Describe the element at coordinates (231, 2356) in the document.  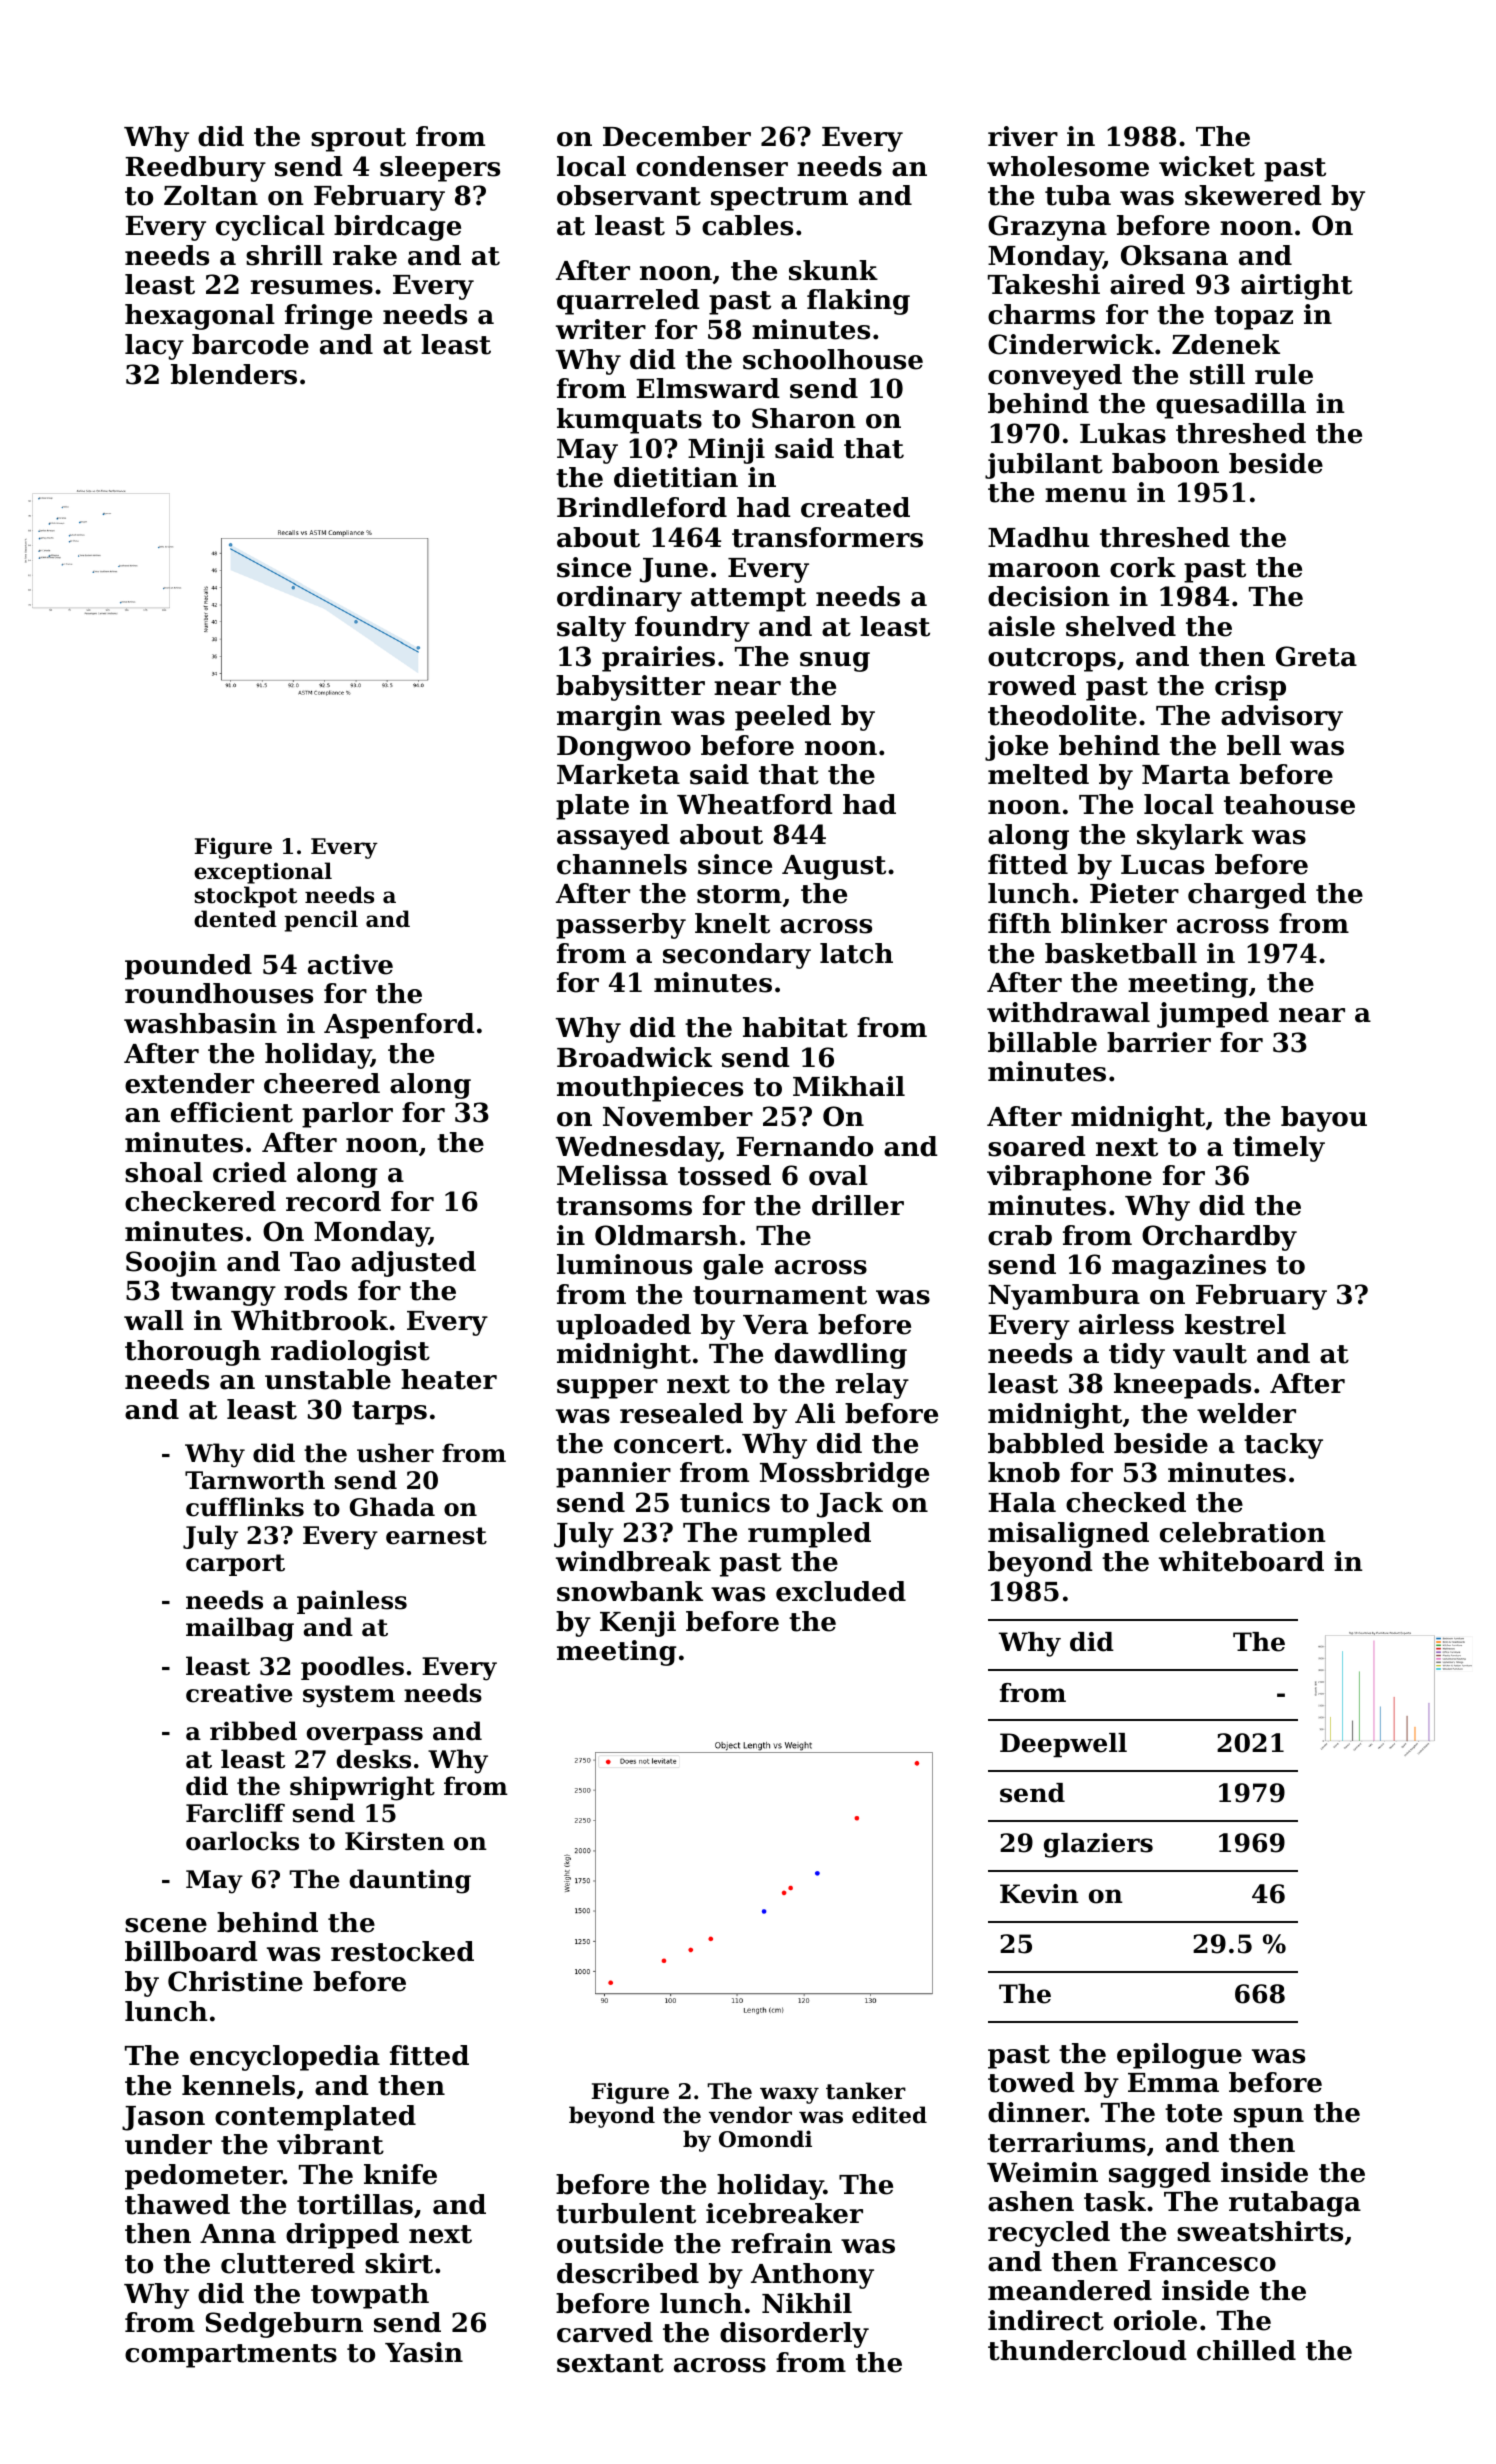
I see `compartments` at that location.
